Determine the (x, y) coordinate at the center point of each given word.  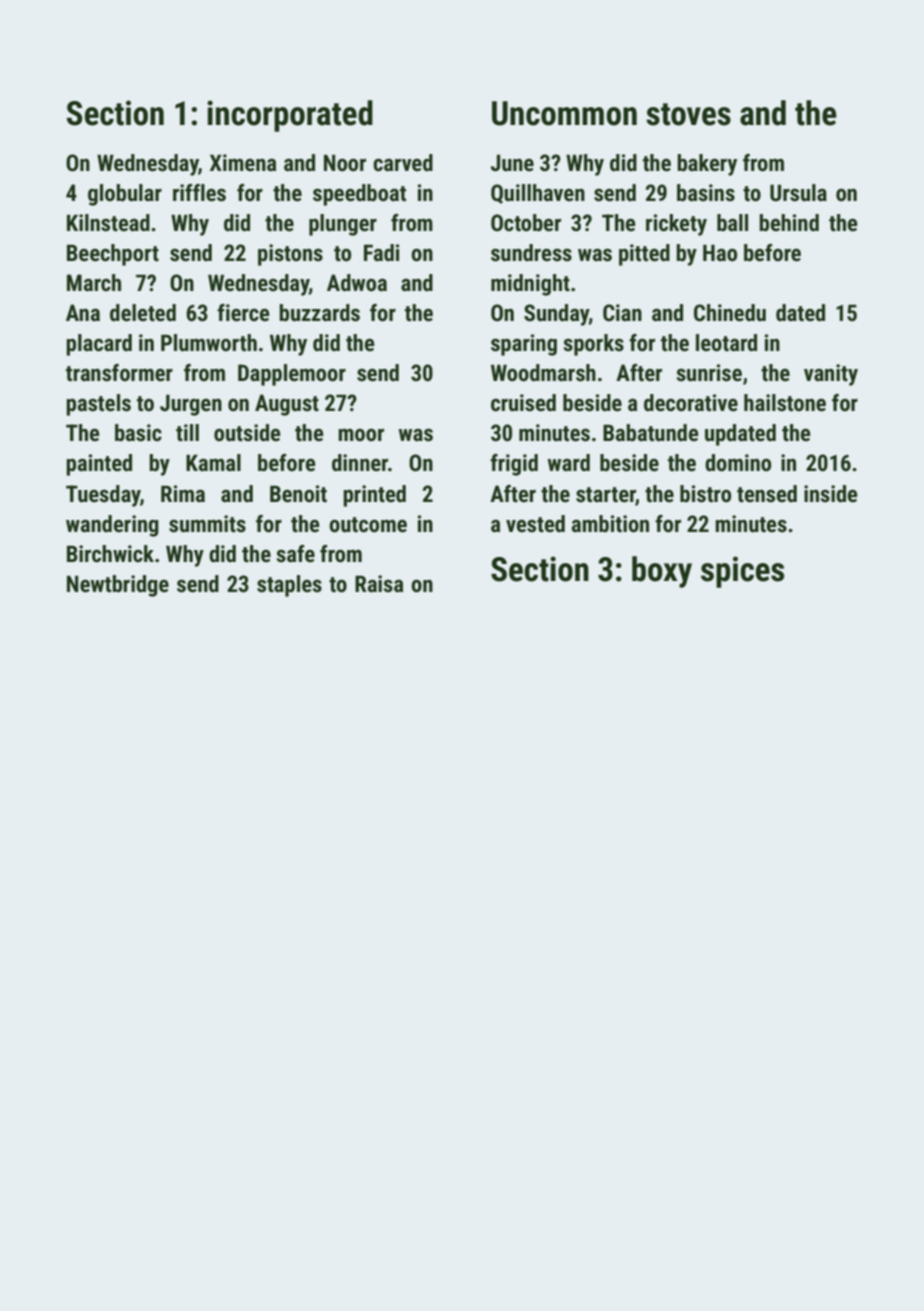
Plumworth (209, 343)
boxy (662, 572)
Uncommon (564, 113)
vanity (831, 375)
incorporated (290, 116)
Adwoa (357, 283)
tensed (767, 494)
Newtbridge (118, 586)
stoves (688, 114)
